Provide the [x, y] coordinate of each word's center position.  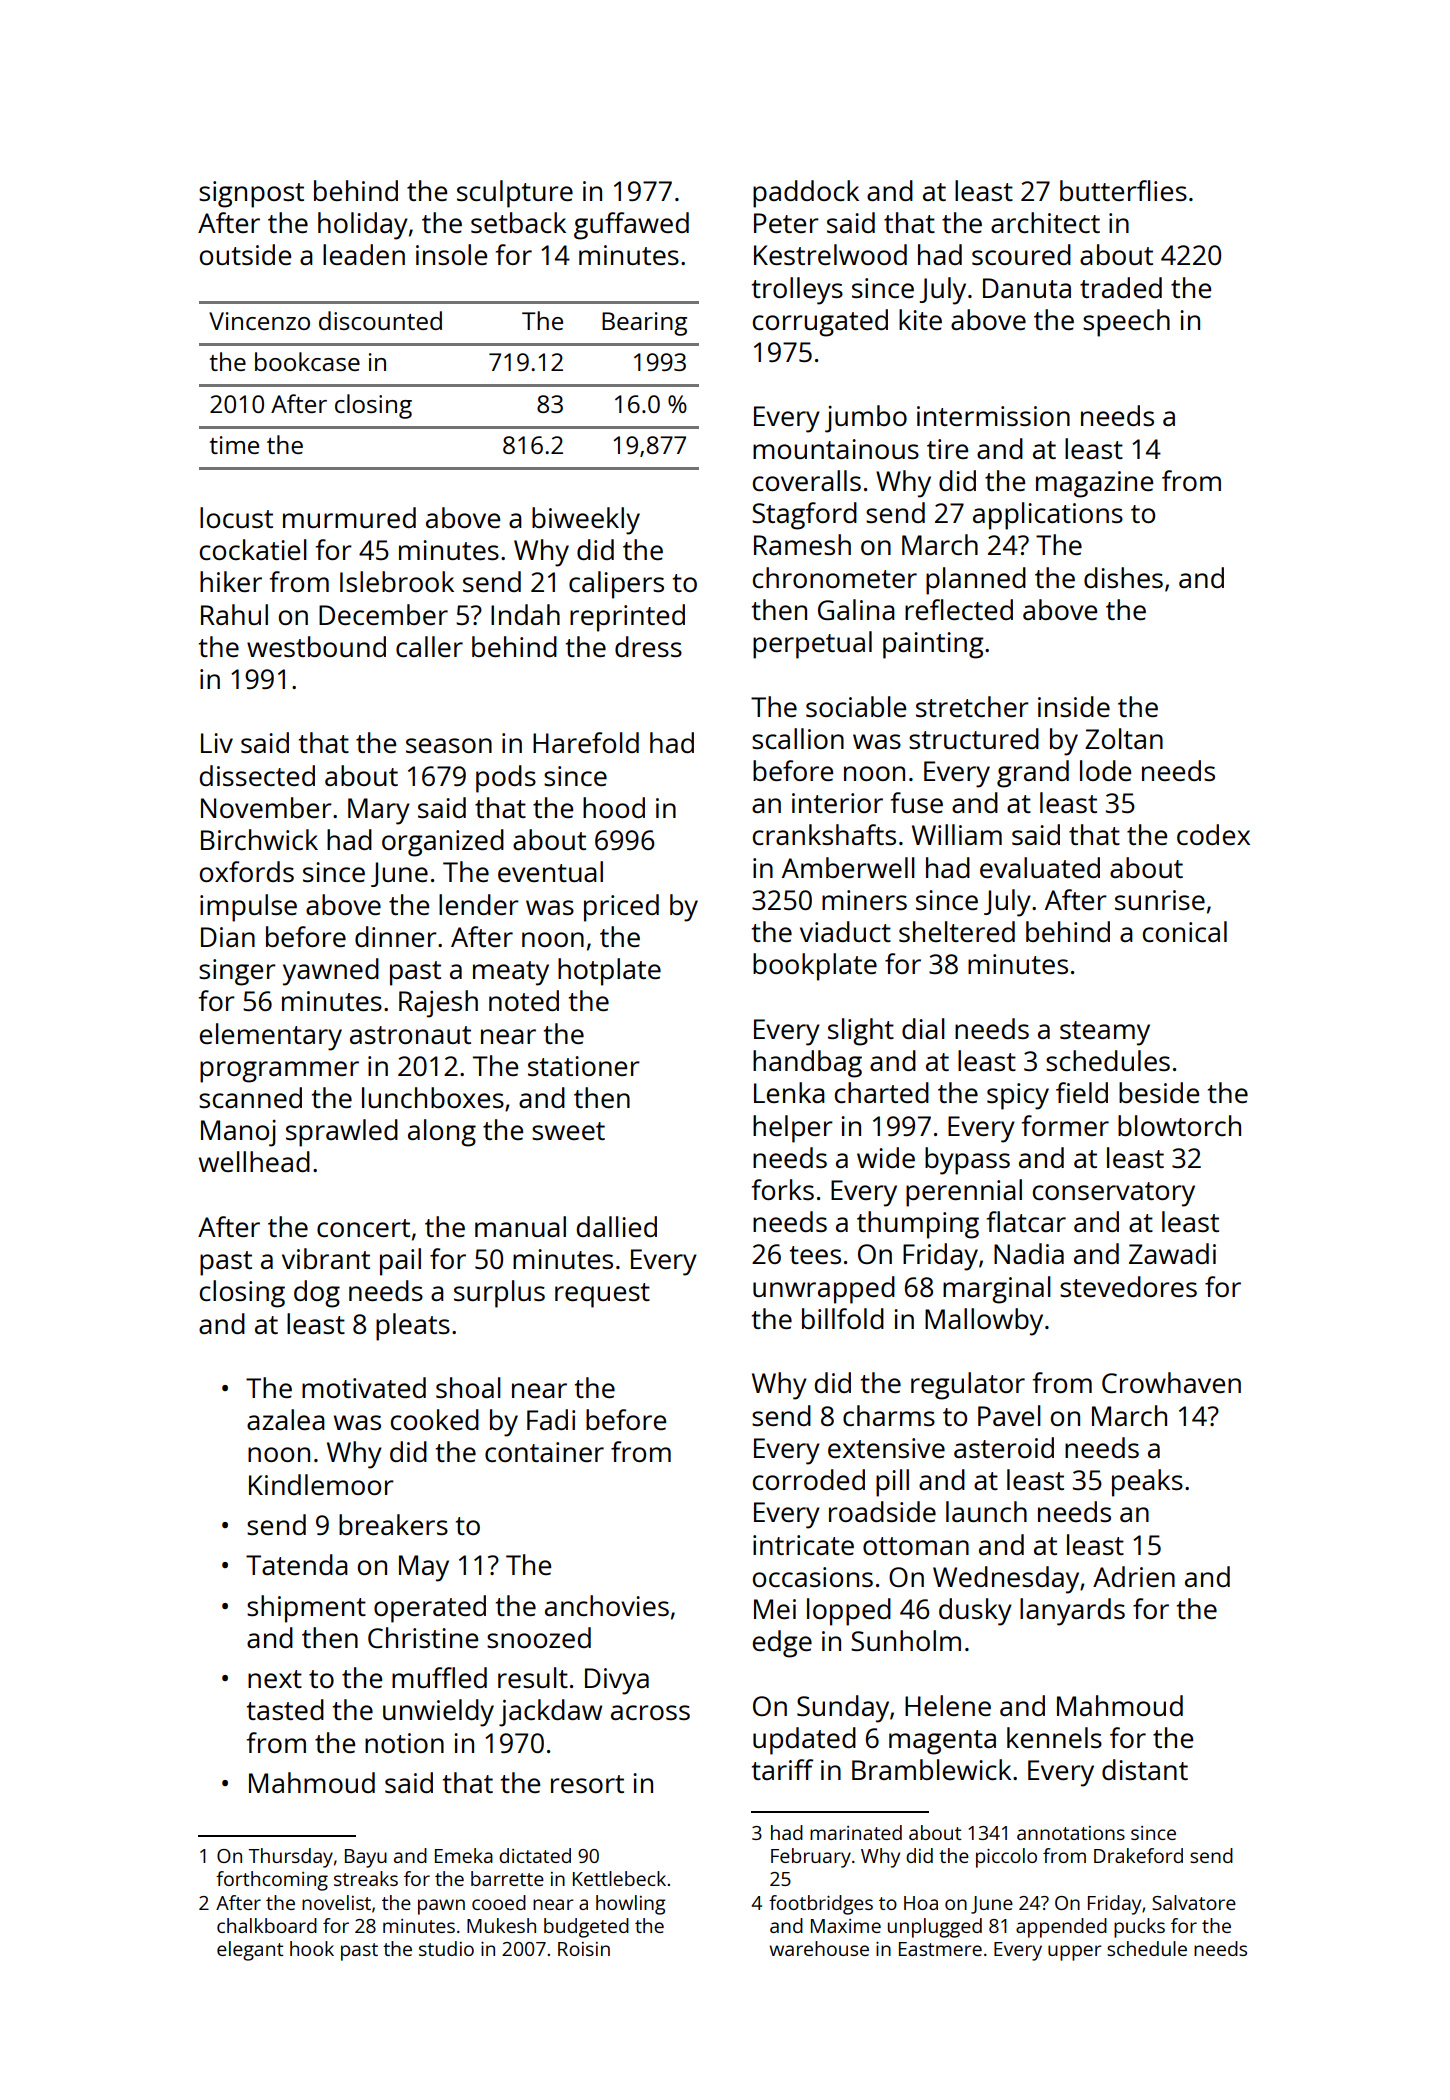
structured [974, 738]
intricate [803, 1545]
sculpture [515, 194]
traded [1121, 287]
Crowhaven [1171, 1382]
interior [837, 803]
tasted [285, 1709]
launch [986, 1511]
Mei [775, 1609]
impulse [248, 908]
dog [317, 1294]
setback [518, 222]
